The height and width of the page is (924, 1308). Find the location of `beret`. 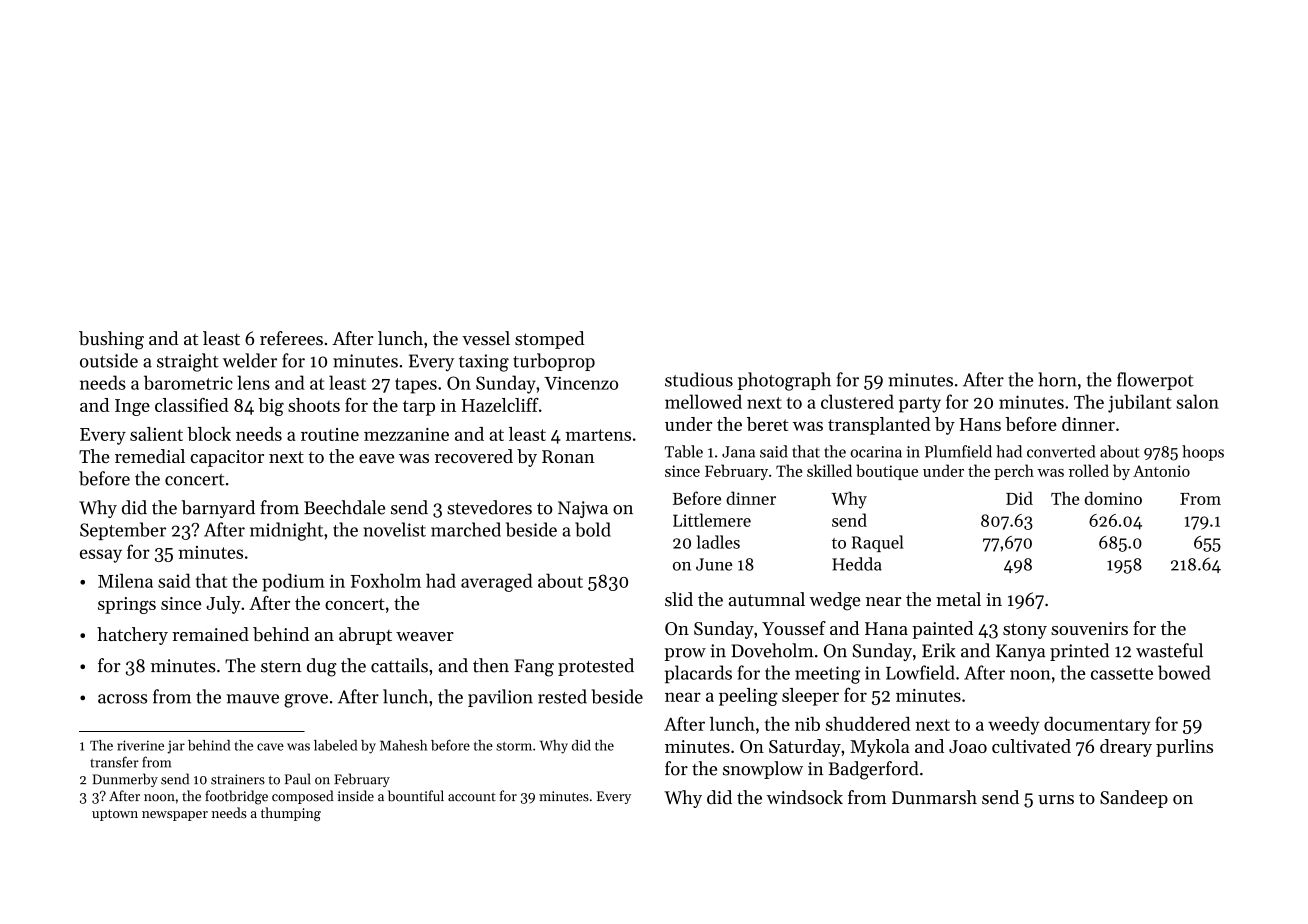

beret is located at coordinates (767, 424).
